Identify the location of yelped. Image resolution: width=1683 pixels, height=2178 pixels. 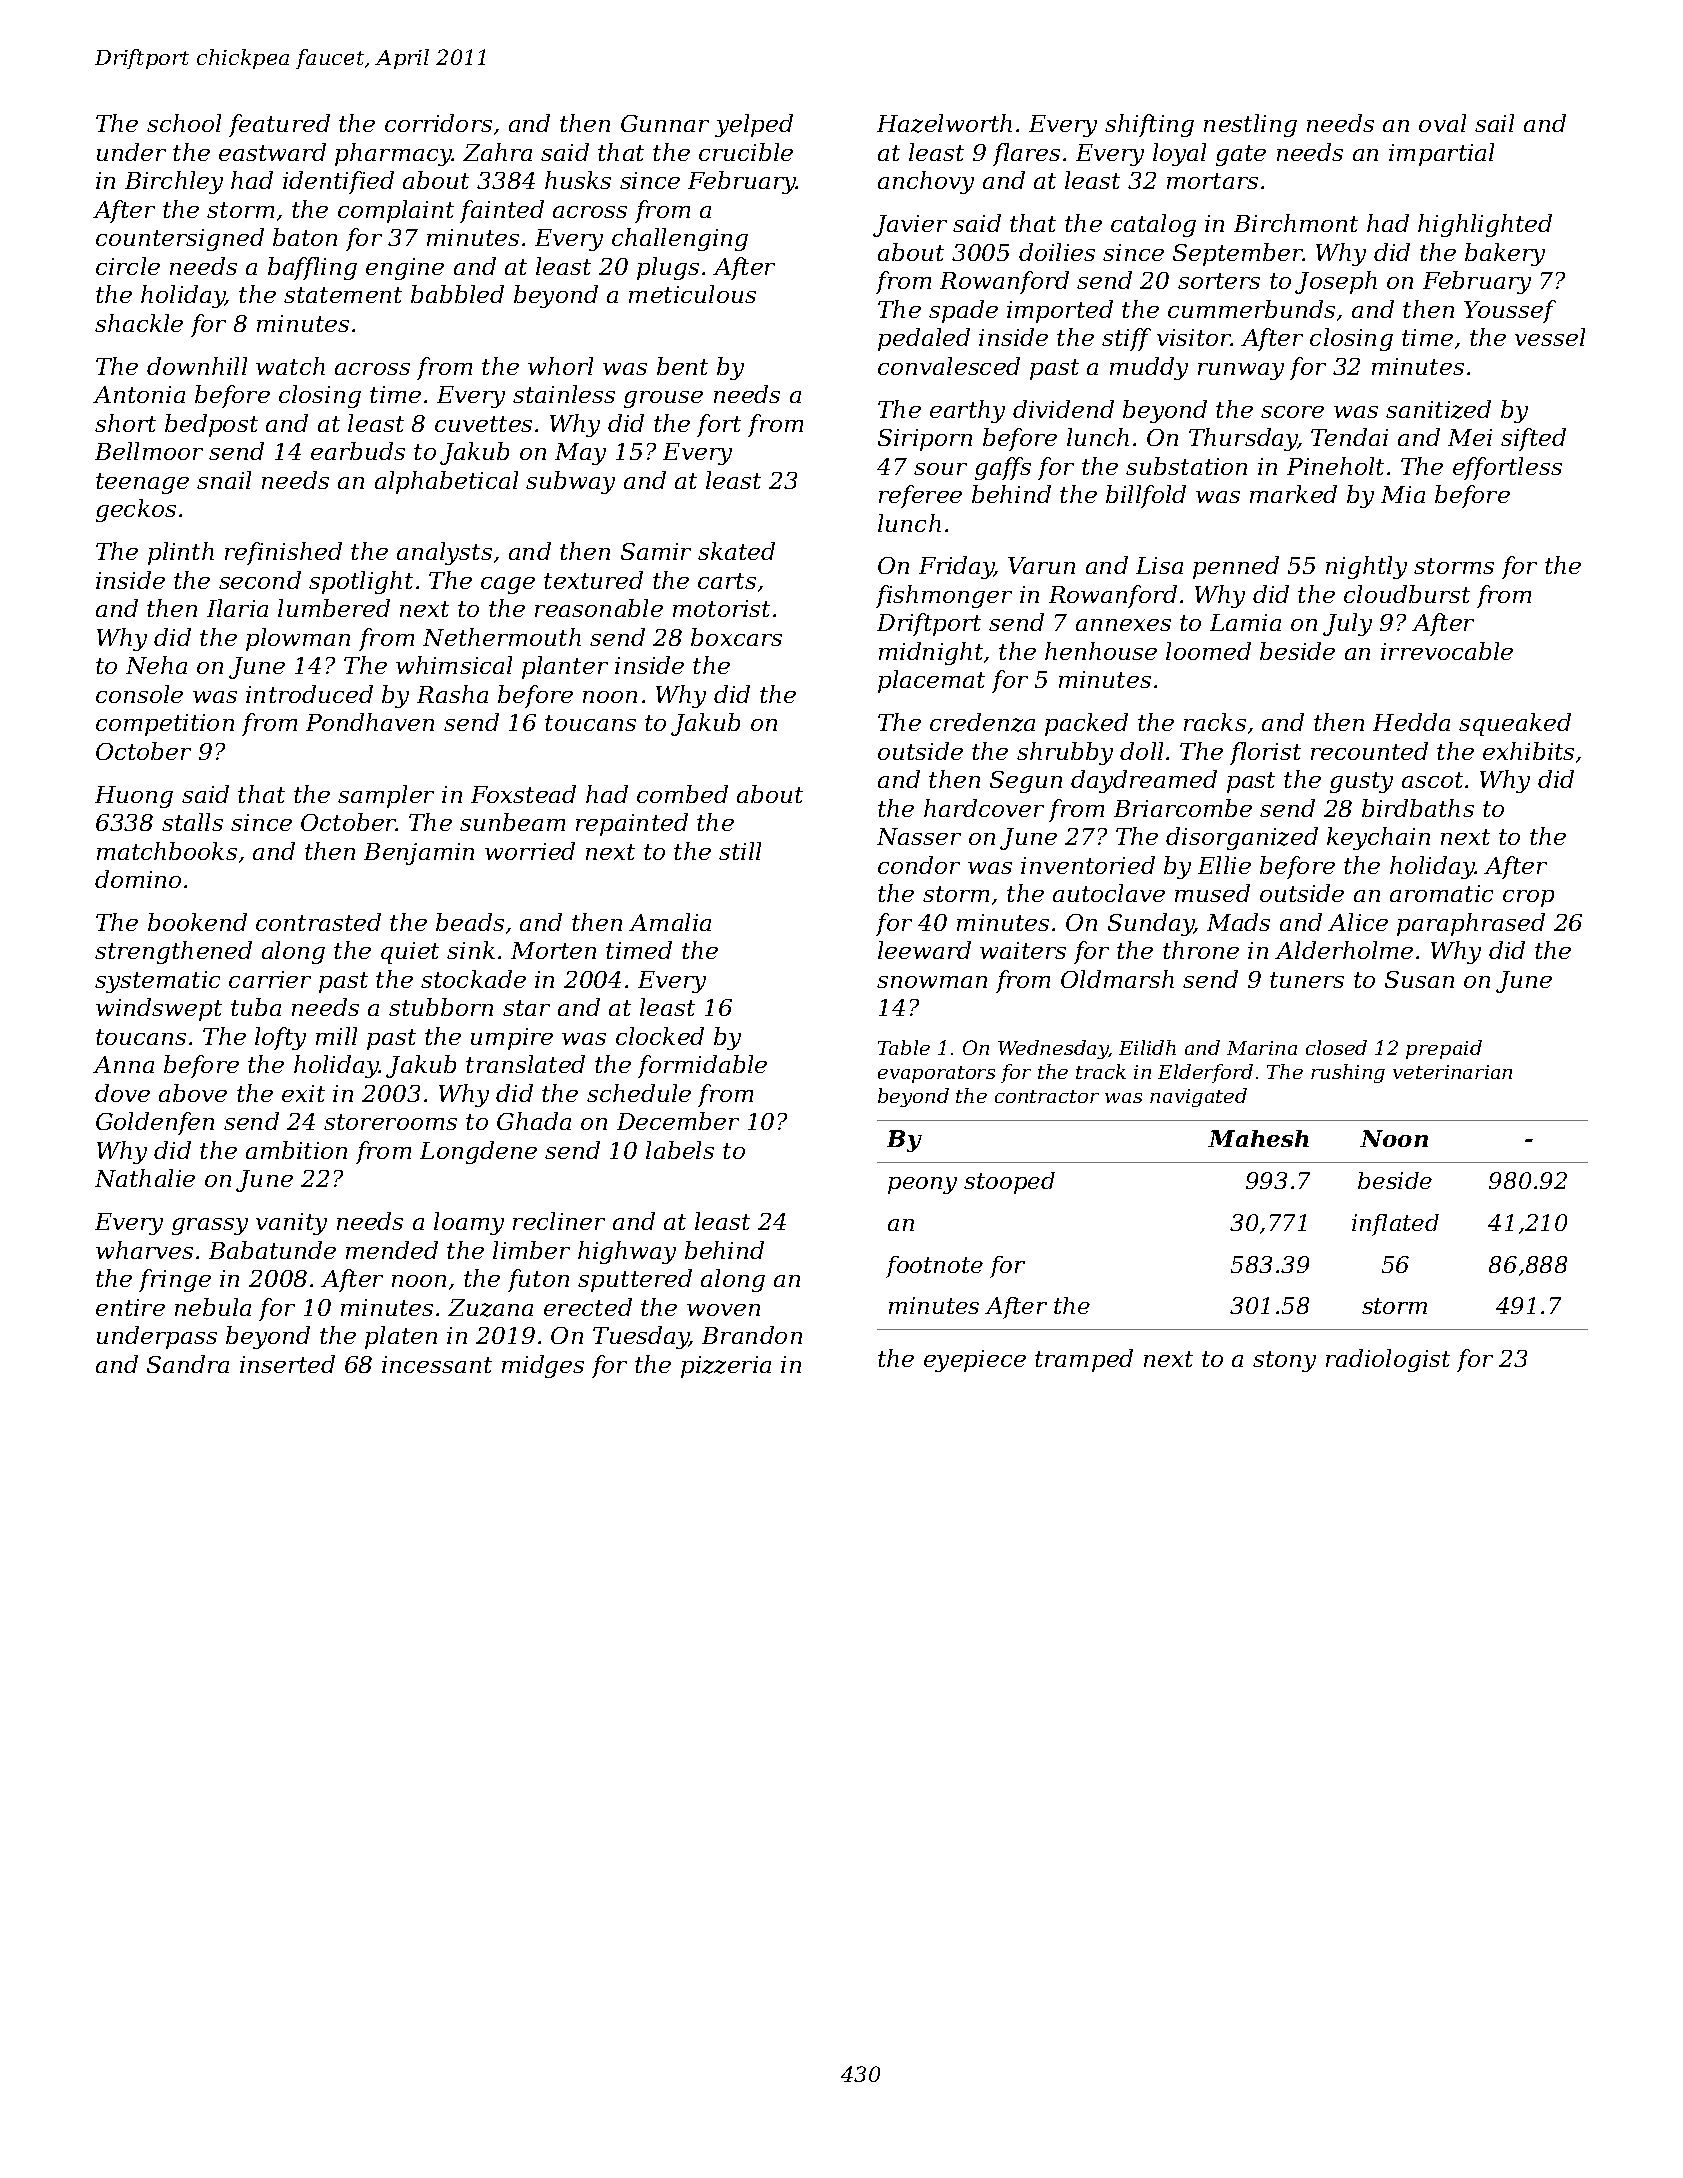
(754, 125).
